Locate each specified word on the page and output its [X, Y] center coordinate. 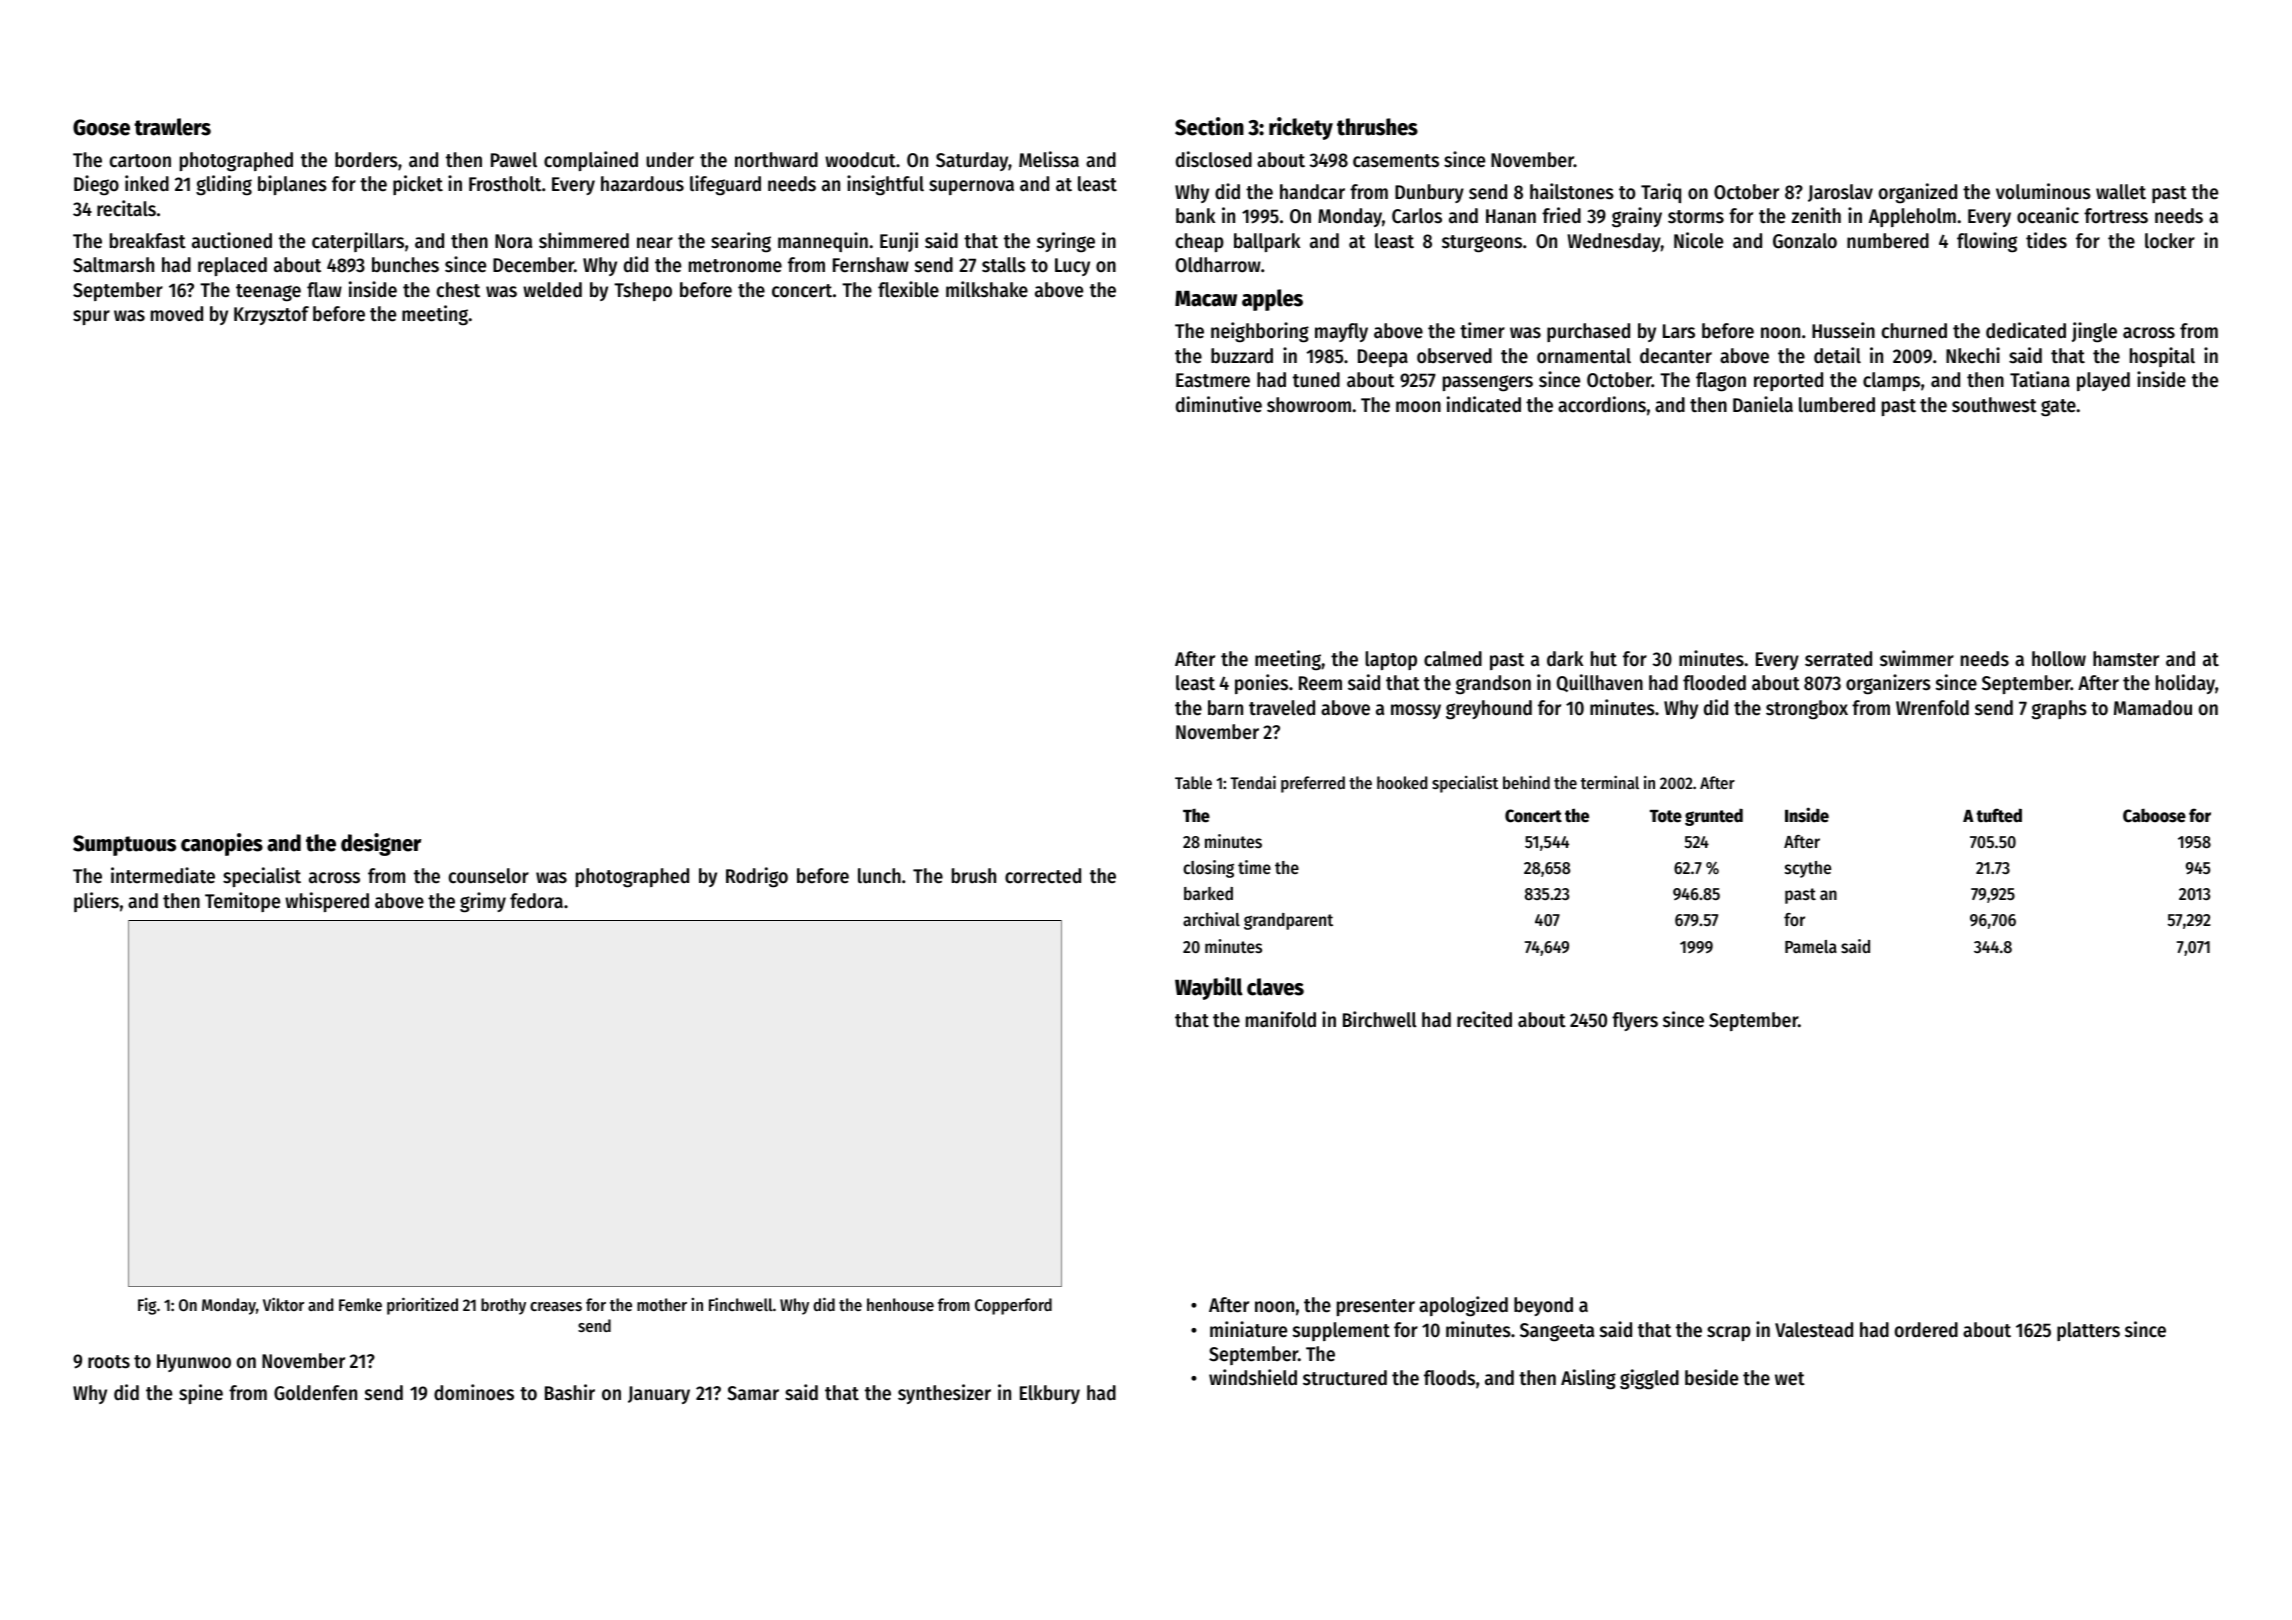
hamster [2126, 659]
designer [381, 844]
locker [2170, 241]
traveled [1282, 708]
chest [458, 290]
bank [1195, 216]
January [659, 1395]
